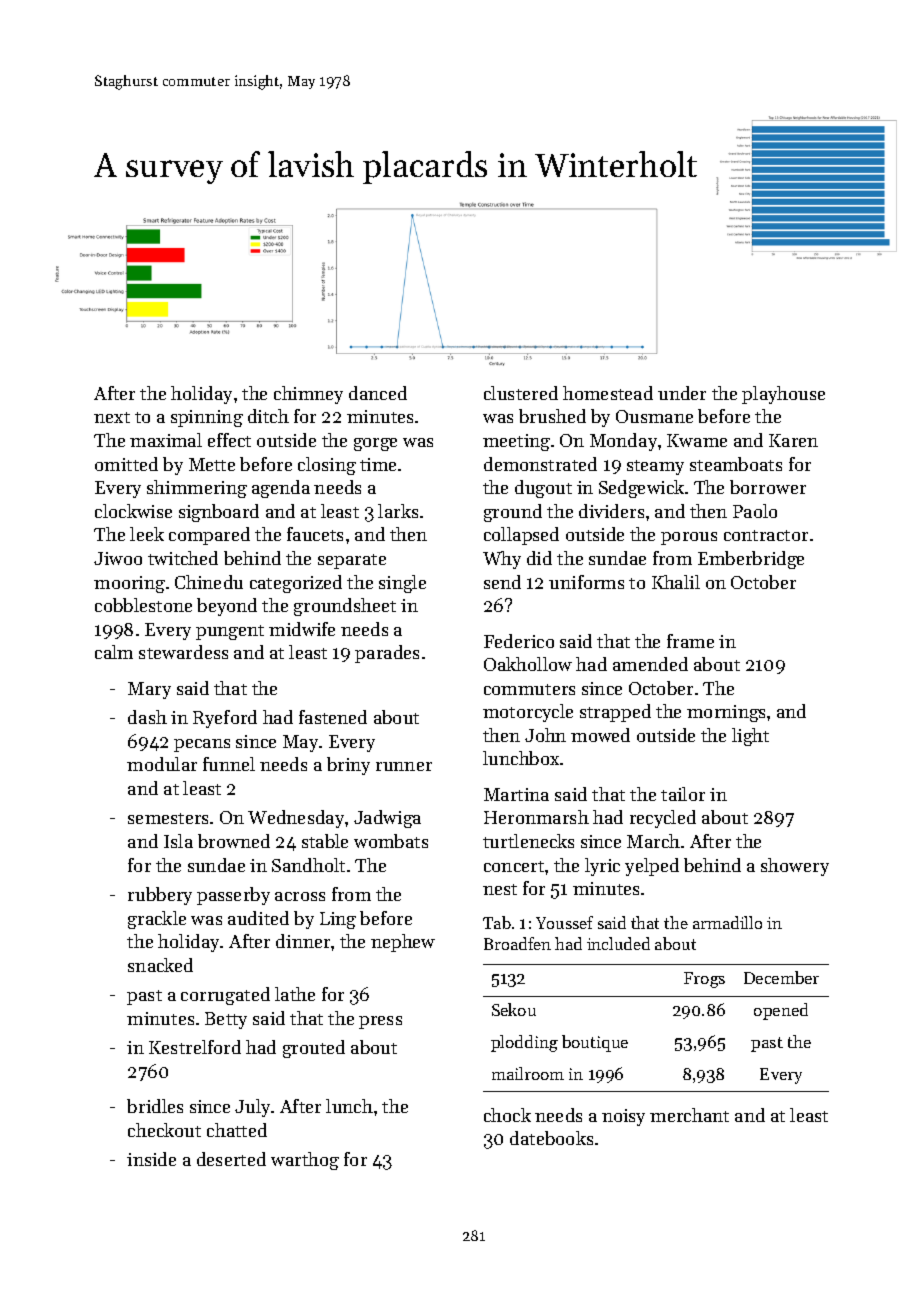  Describe the element at coordinates (623, 1117) in the screenshot. I see `noisy` at that location.
